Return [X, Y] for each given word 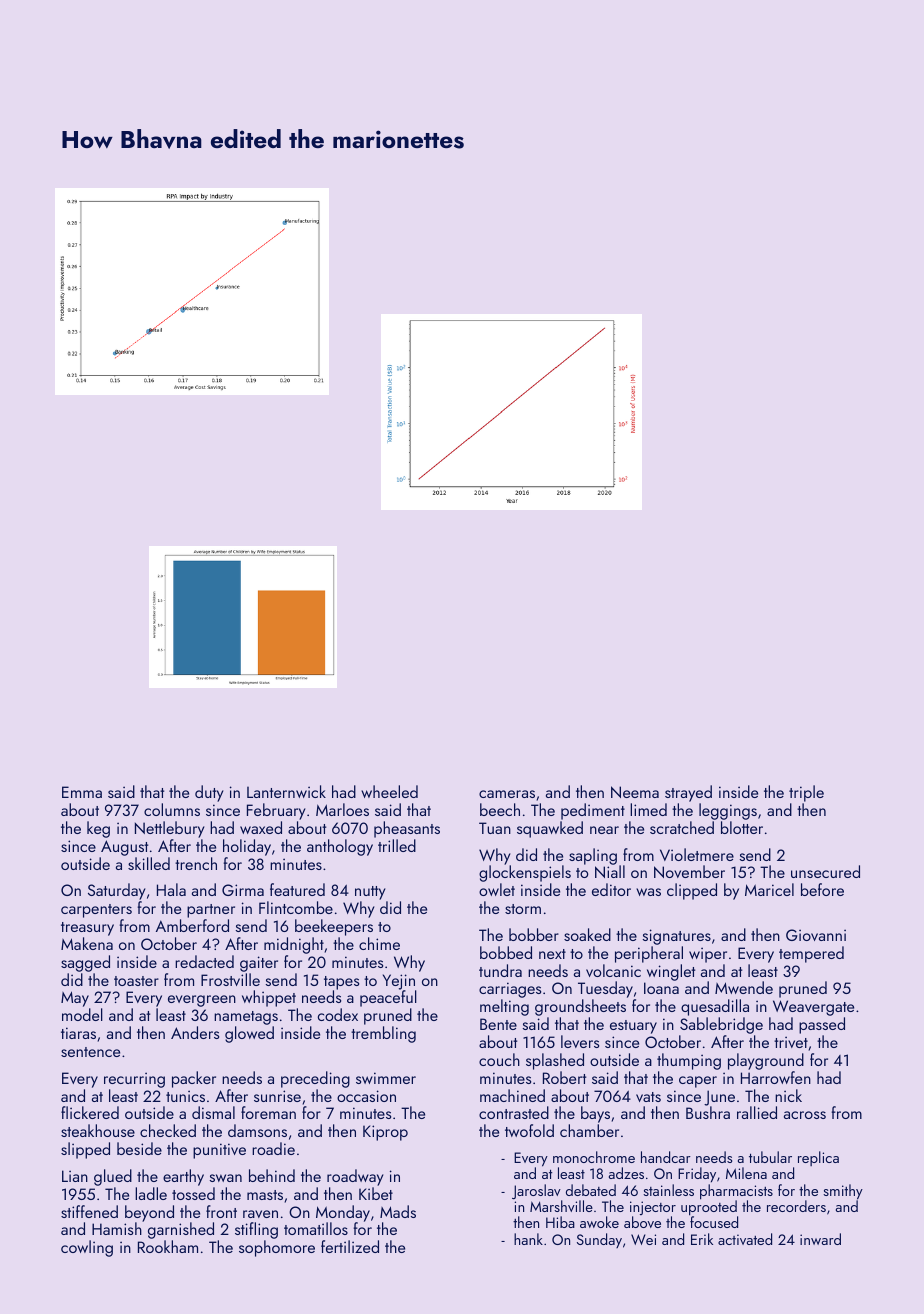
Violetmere [697, 854]
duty [209, 793]
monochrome [594, 1157]
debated [591, 1190]
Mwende [744, 987]
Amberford [192, 925]
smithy [843, 1192]
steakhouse [98, 1130]
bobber [534, 934]
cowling [87, 1248]
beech [500, 809]
